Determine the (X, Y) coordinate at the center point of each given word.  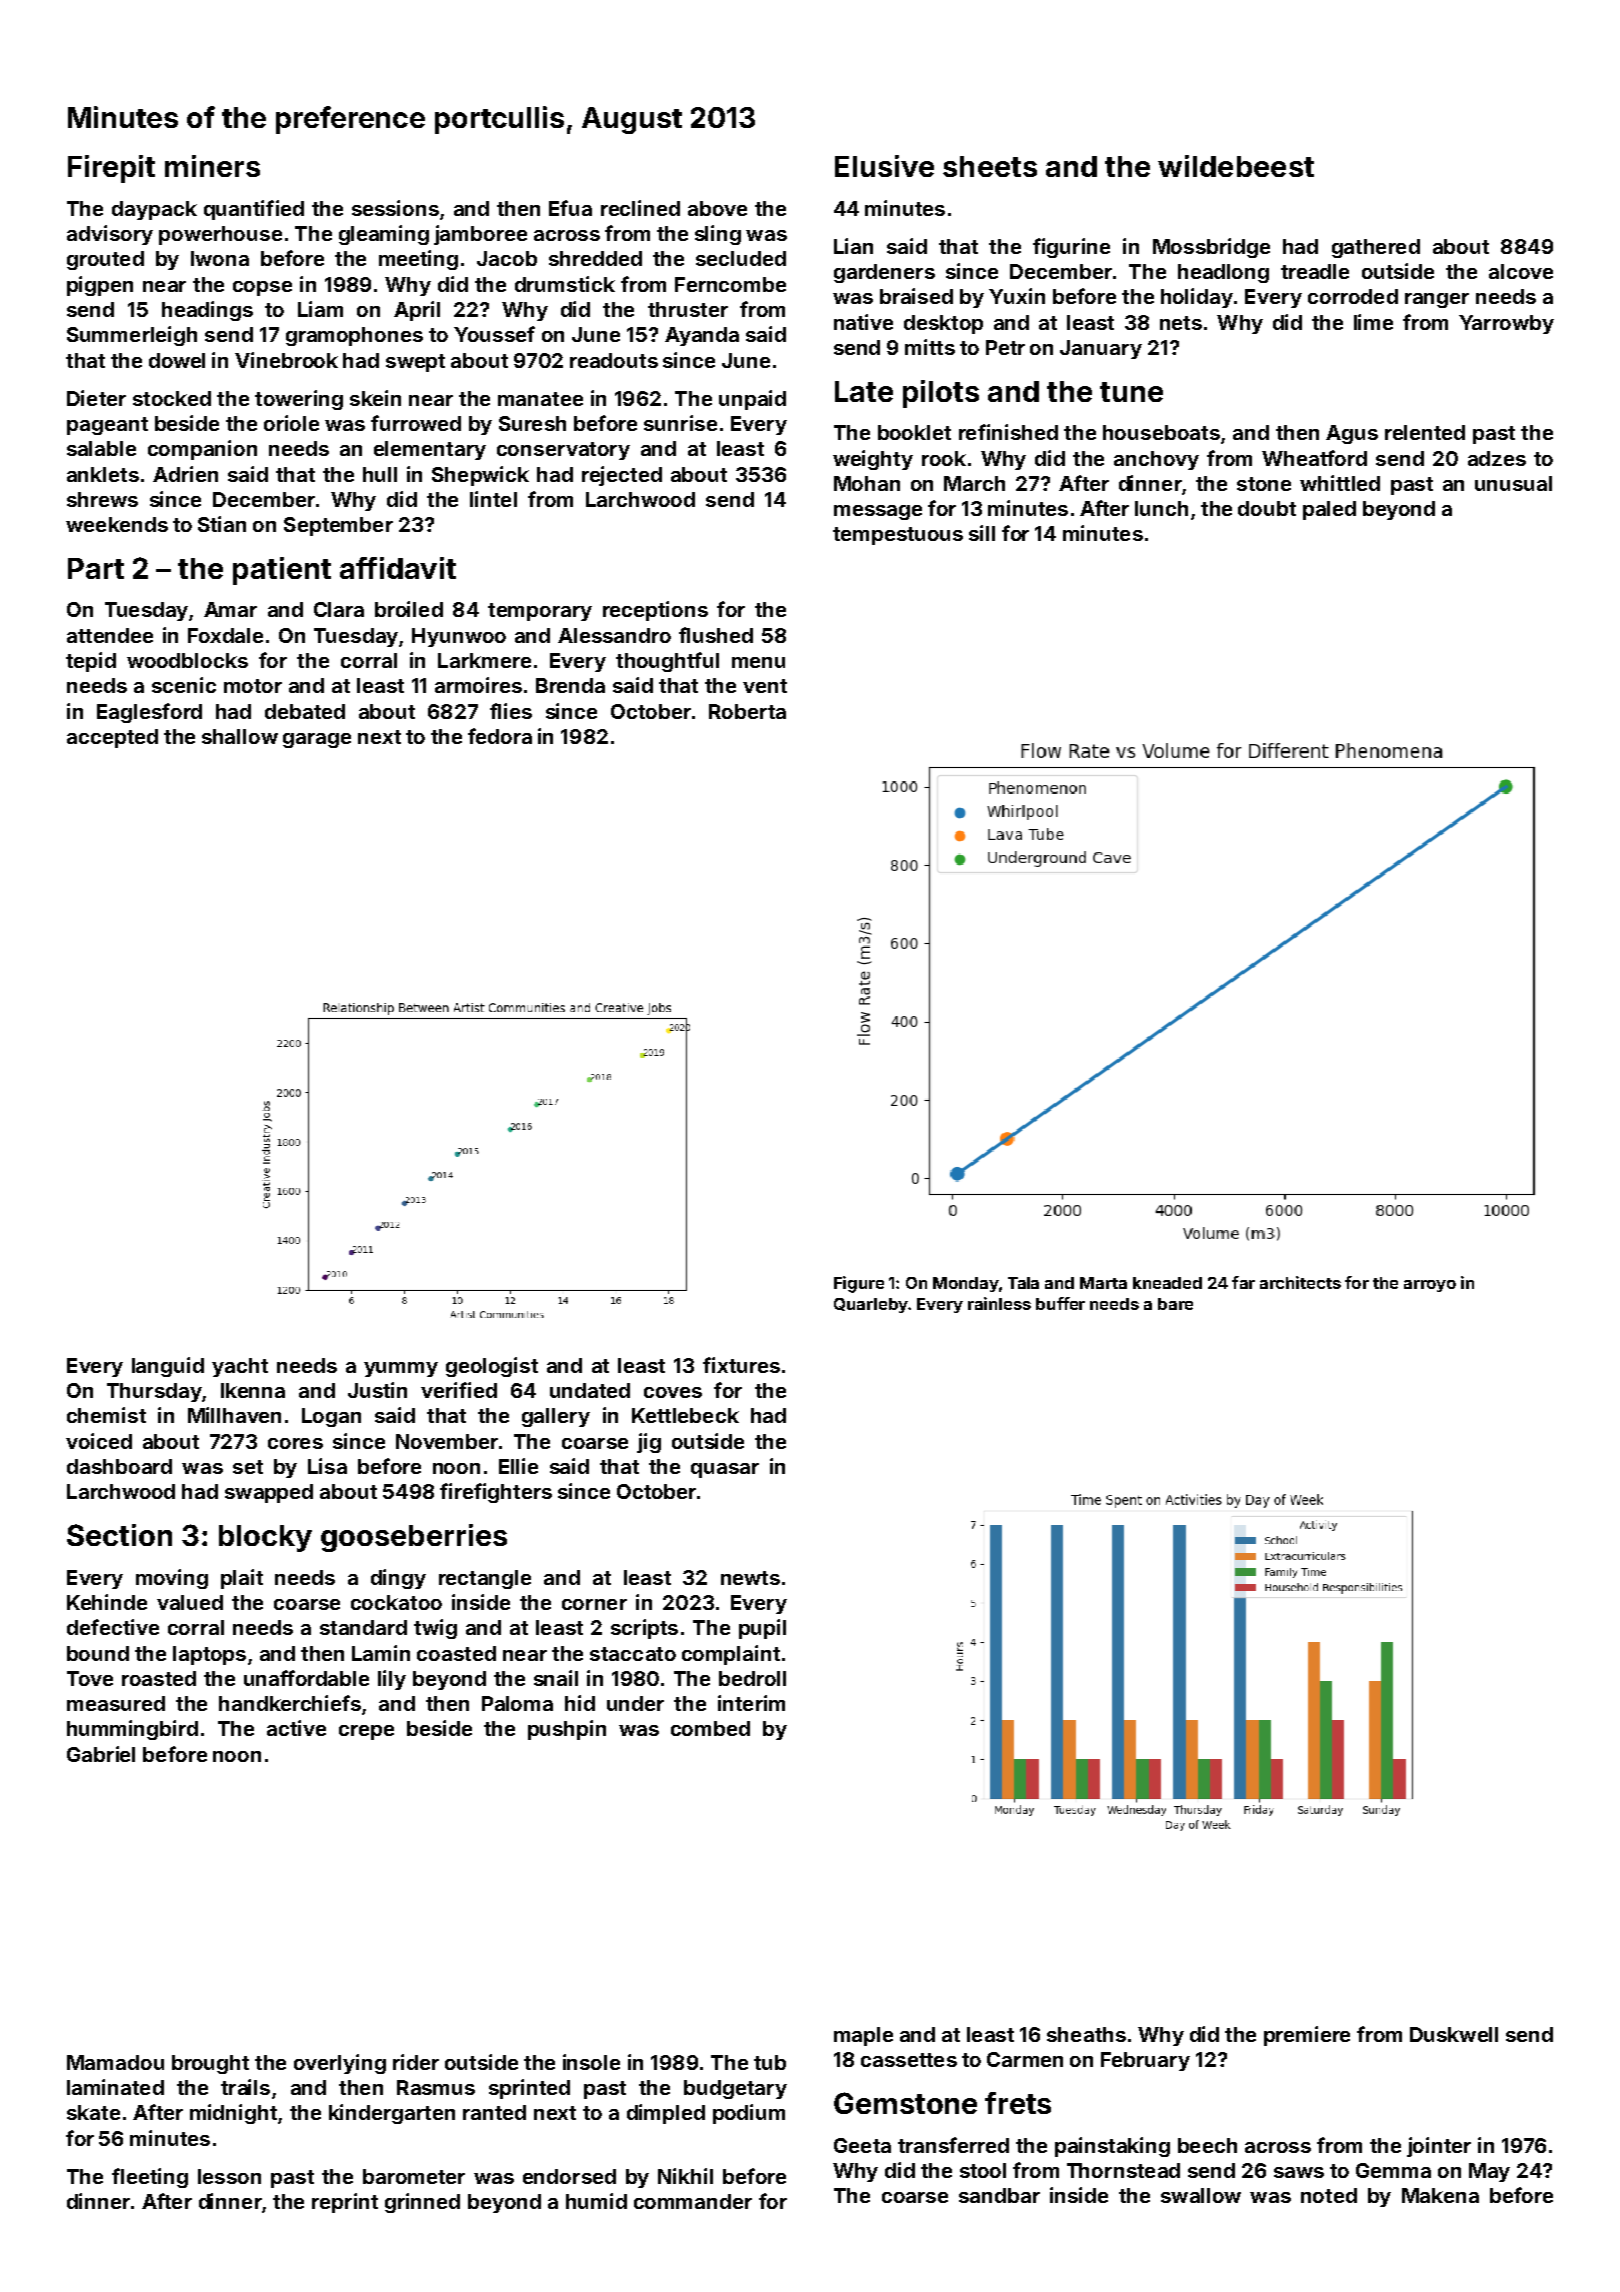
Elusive (884, 166)
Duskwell (1454, 2034)
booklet (914, 432)
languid (168, 1367)
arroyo (1430, 1286)
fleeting (150, 2178)
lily (392, 1680)
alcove (1521, 271)
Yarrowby (1506, 324)
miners (212, 166)
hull (380, 474)
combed (710, 1728)
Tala (1023, 1283)
